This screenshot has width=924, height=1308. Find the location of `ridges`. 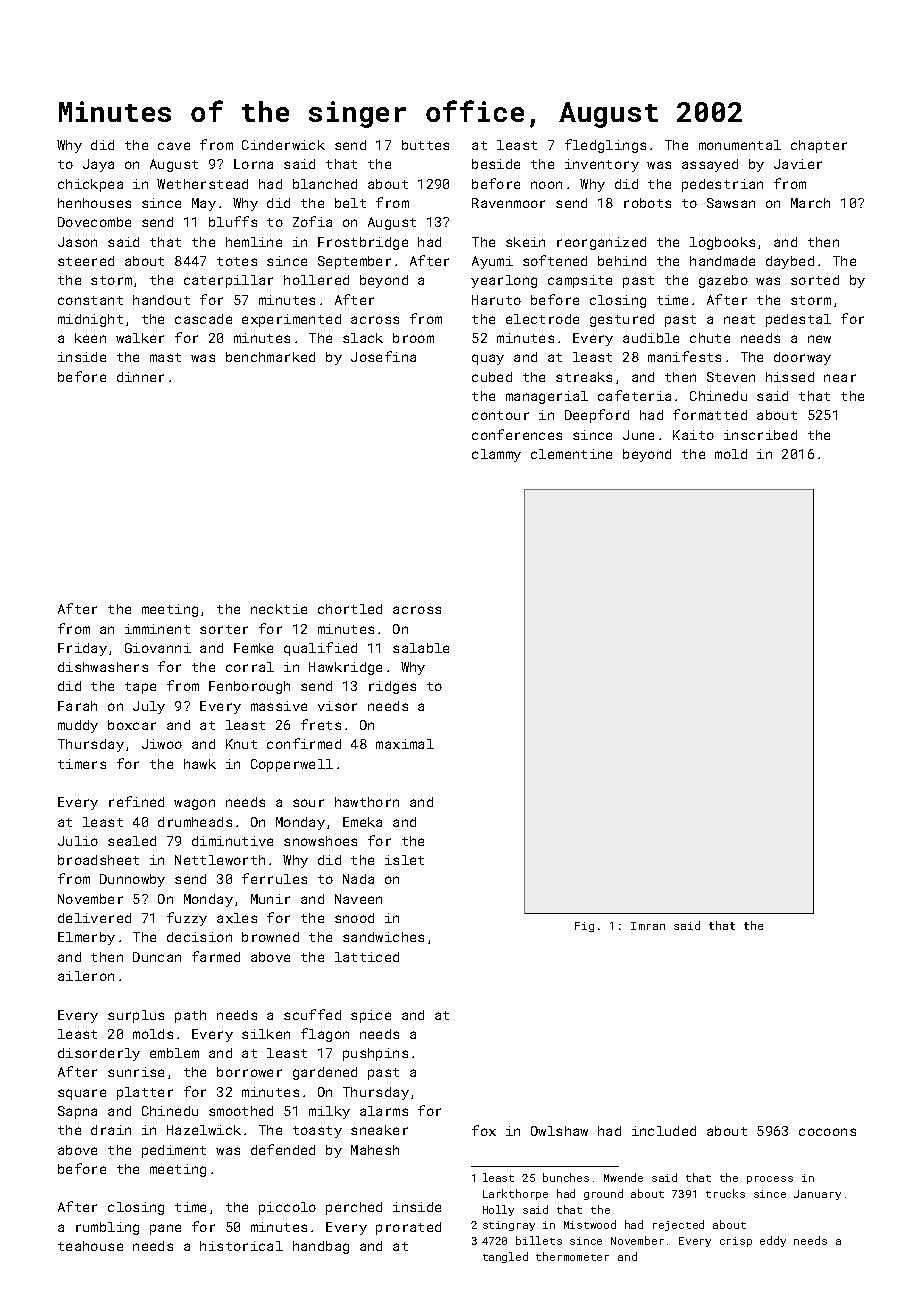

ridges is located at coordinates (392, 687).
